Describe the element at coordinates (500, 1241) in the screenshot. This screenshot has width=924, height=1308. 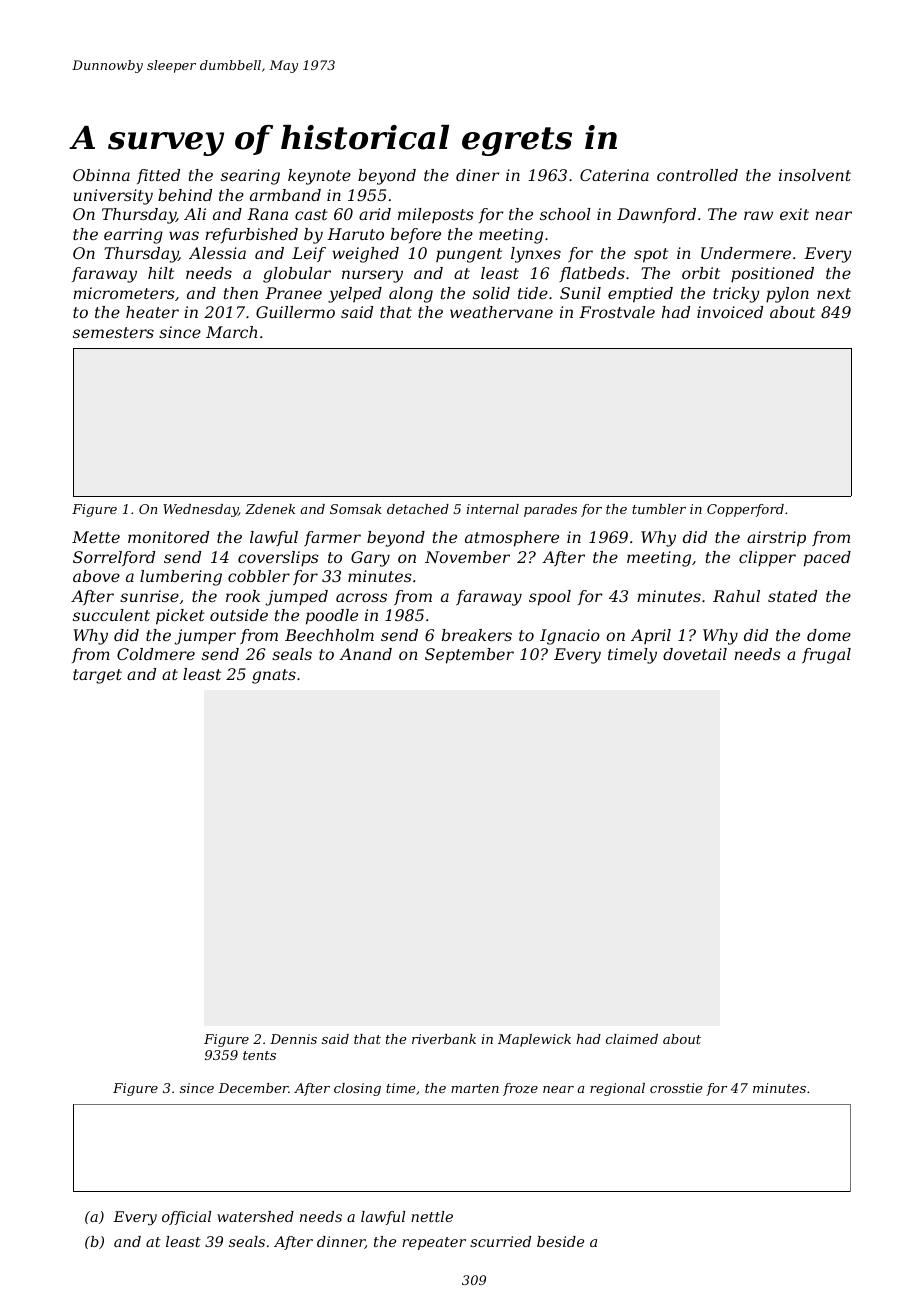
I see `scurried` at that location.
